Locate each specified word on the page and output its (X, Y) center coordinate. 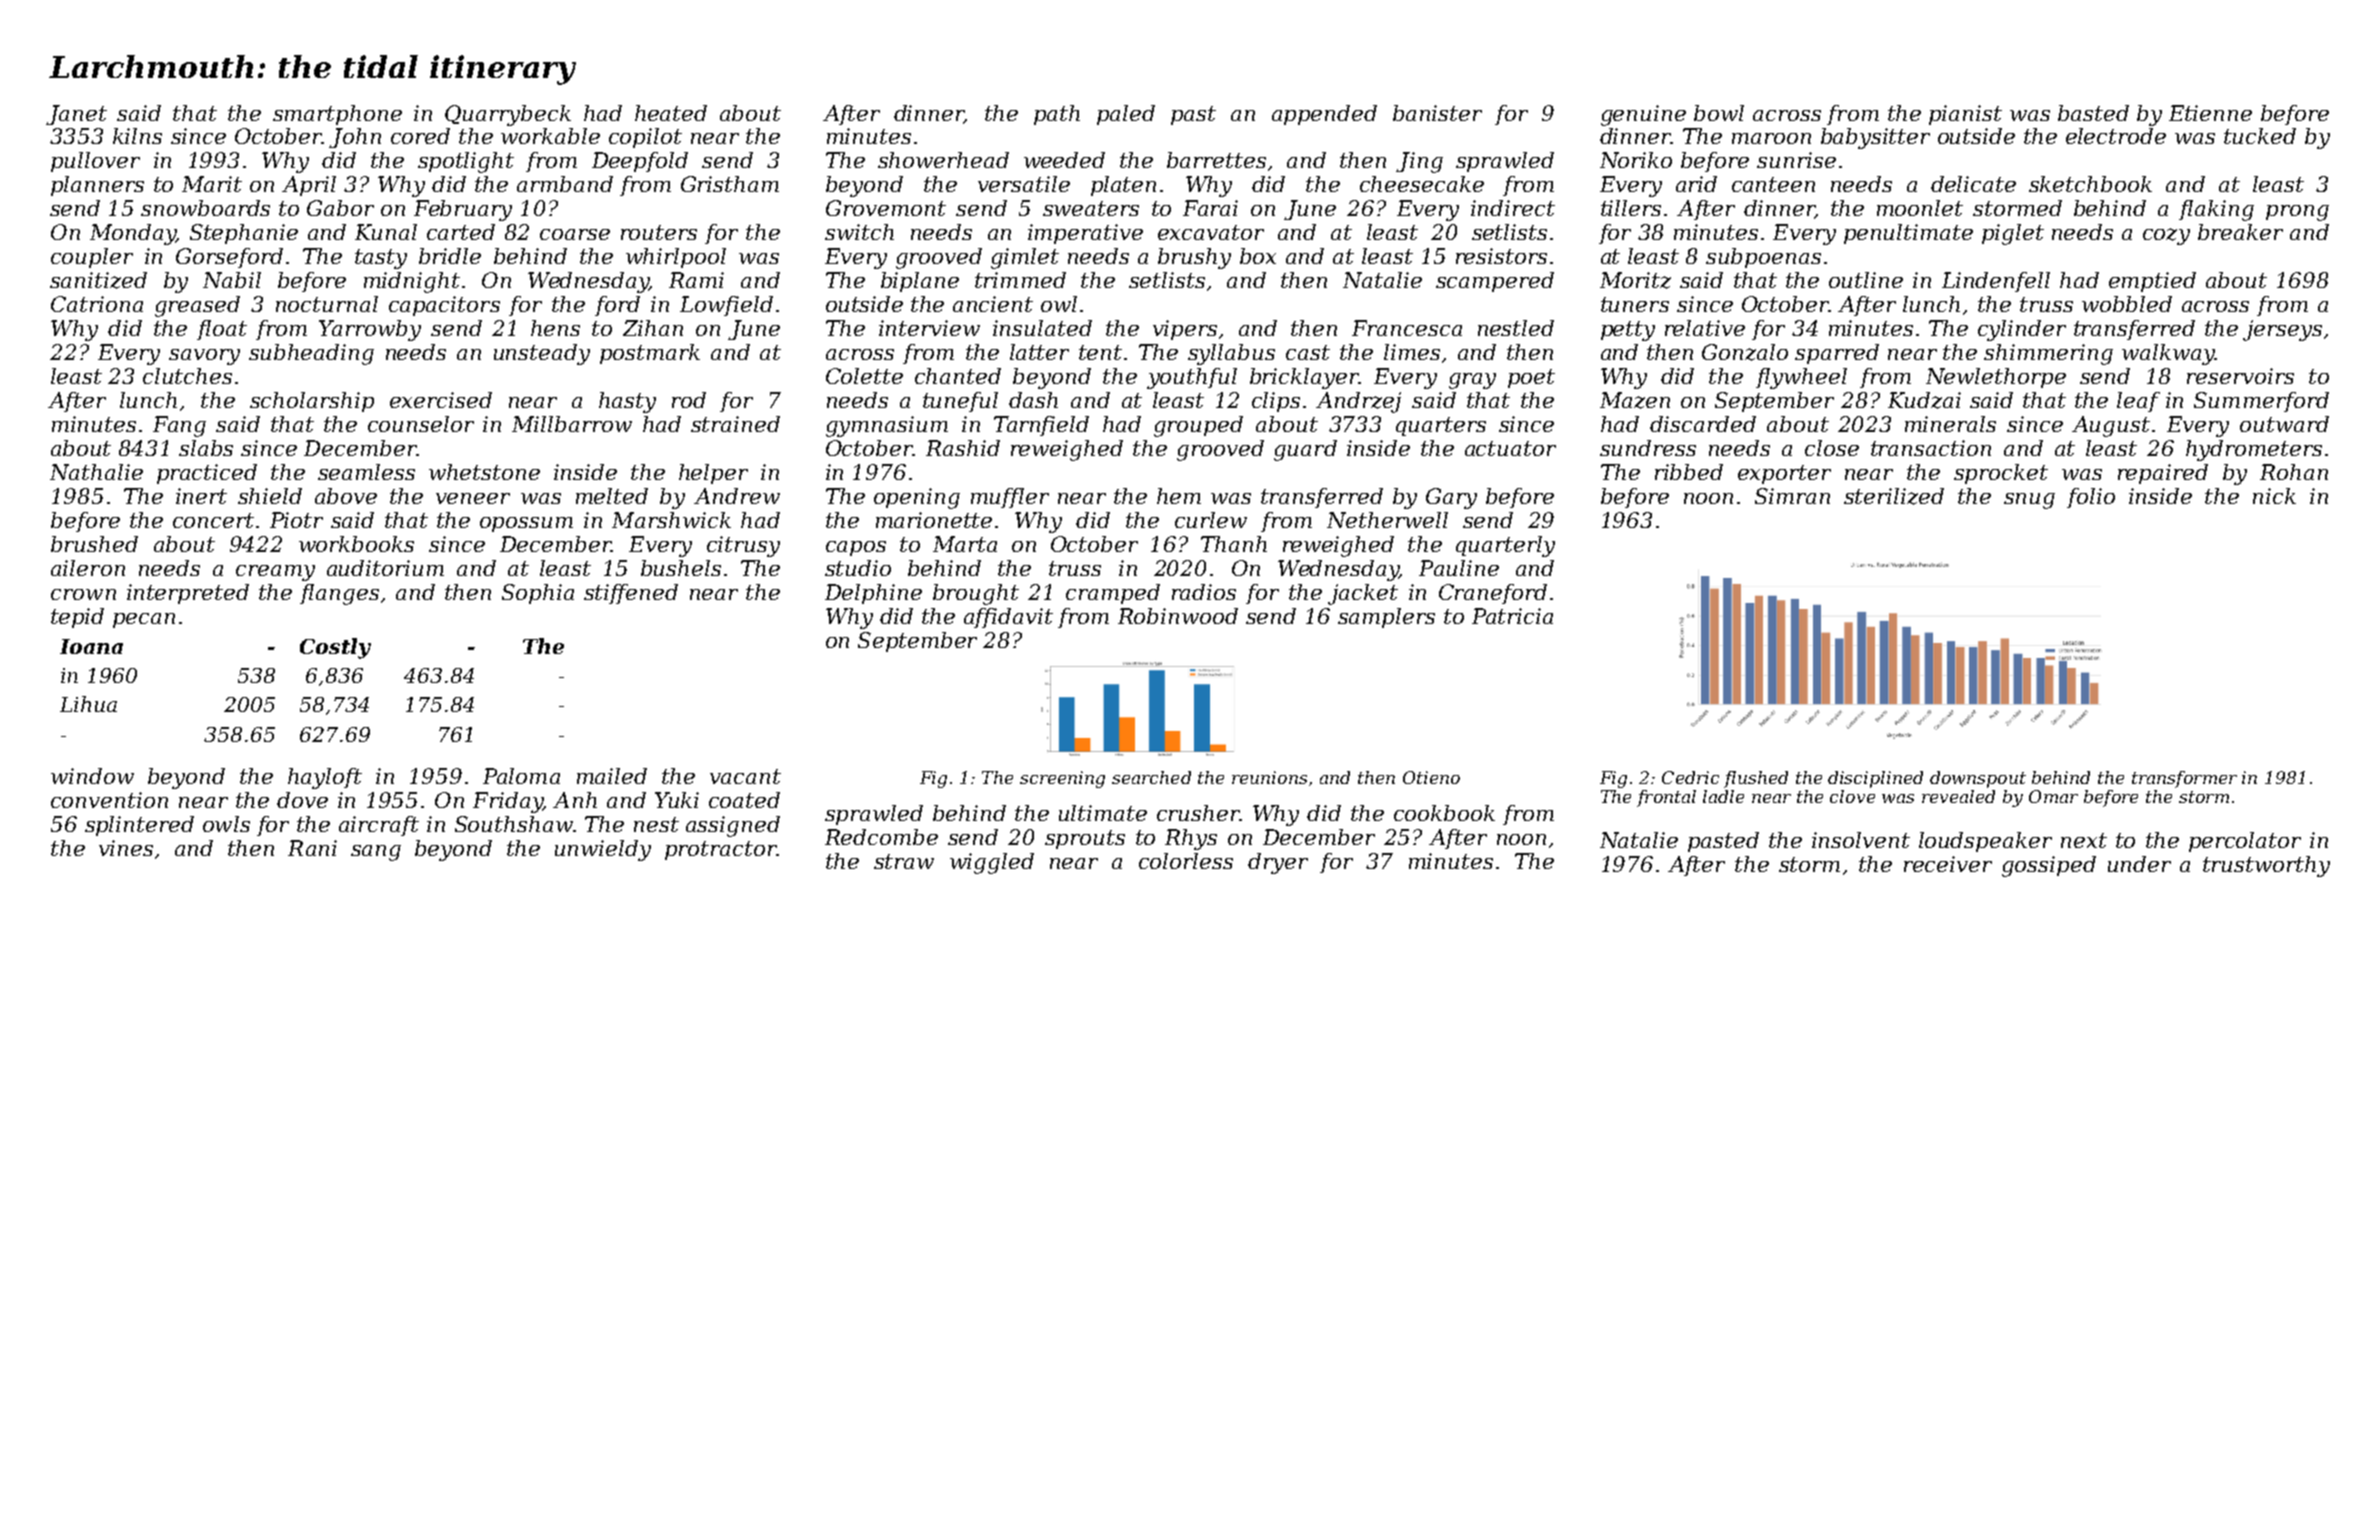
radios (1204, 592)
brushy (1194, 258)
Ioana (91, 646)
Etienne (2210, 113)
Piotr (296, 520)
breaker (2240, 232)
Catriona (97, 304)
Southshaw (514, 824)
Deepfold (640, 162)
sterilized (1894, 496)
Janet (76, 115)
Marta (965, 544)
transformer (2184, 779)
